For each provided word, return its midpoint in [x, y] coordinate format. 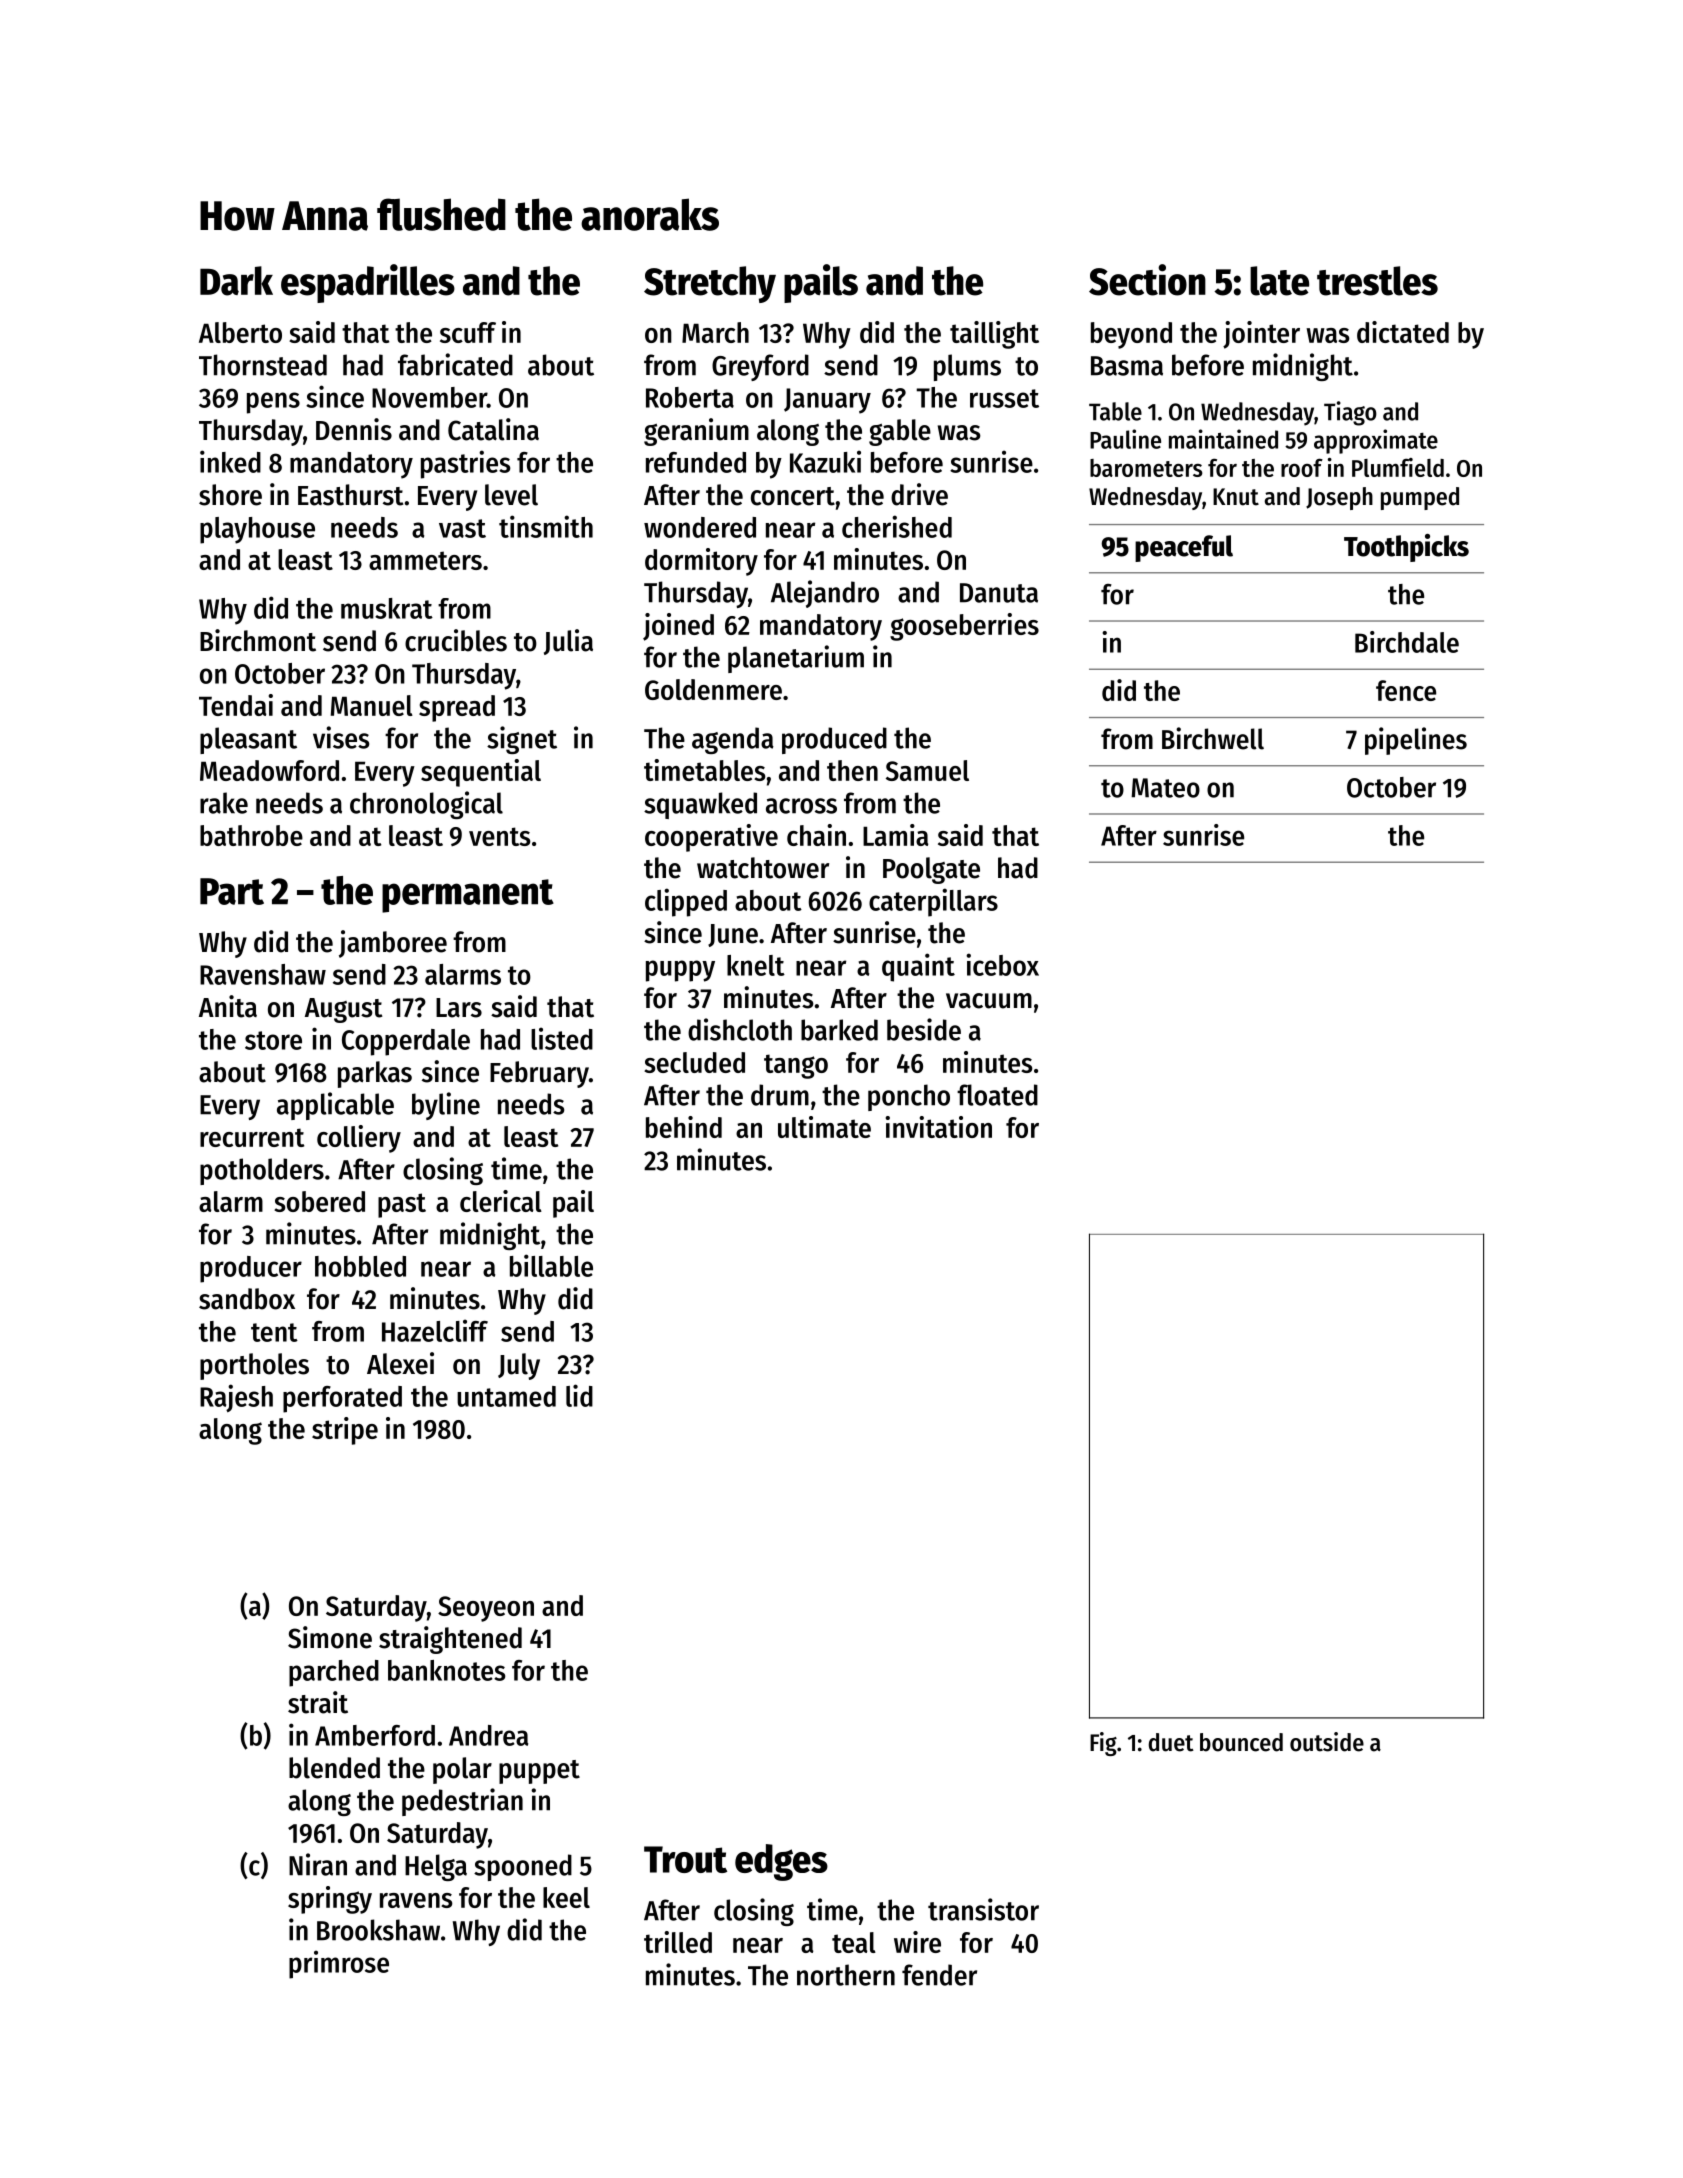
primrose [339, 1964]
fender [939, 1975]
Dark [236, 281]
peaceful [1184, 548]
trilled [678, 1942]
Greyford [760, 367]
